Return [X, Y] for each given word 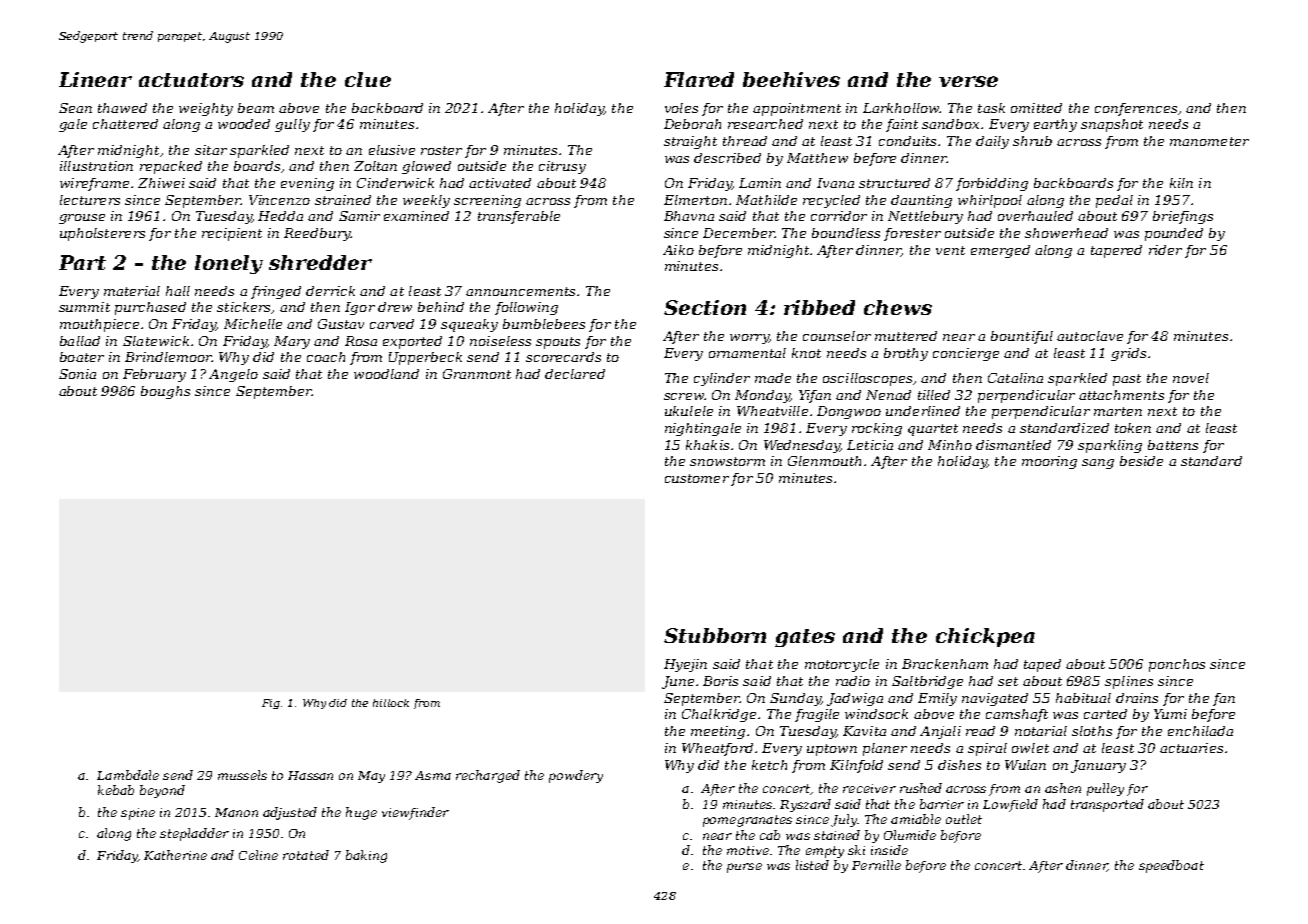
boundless [846, 233]
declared [575, 374]
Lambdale [128, 775]
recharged [488, 776]
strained [343, 200]
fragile [817, 715]
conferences [1136, 109]
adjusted [290, 813]
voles [681, 108]
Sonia [77, 374]
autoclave [1090, 336]
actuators [191, 80]
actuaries [1191, 748]
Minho [950, 445]
